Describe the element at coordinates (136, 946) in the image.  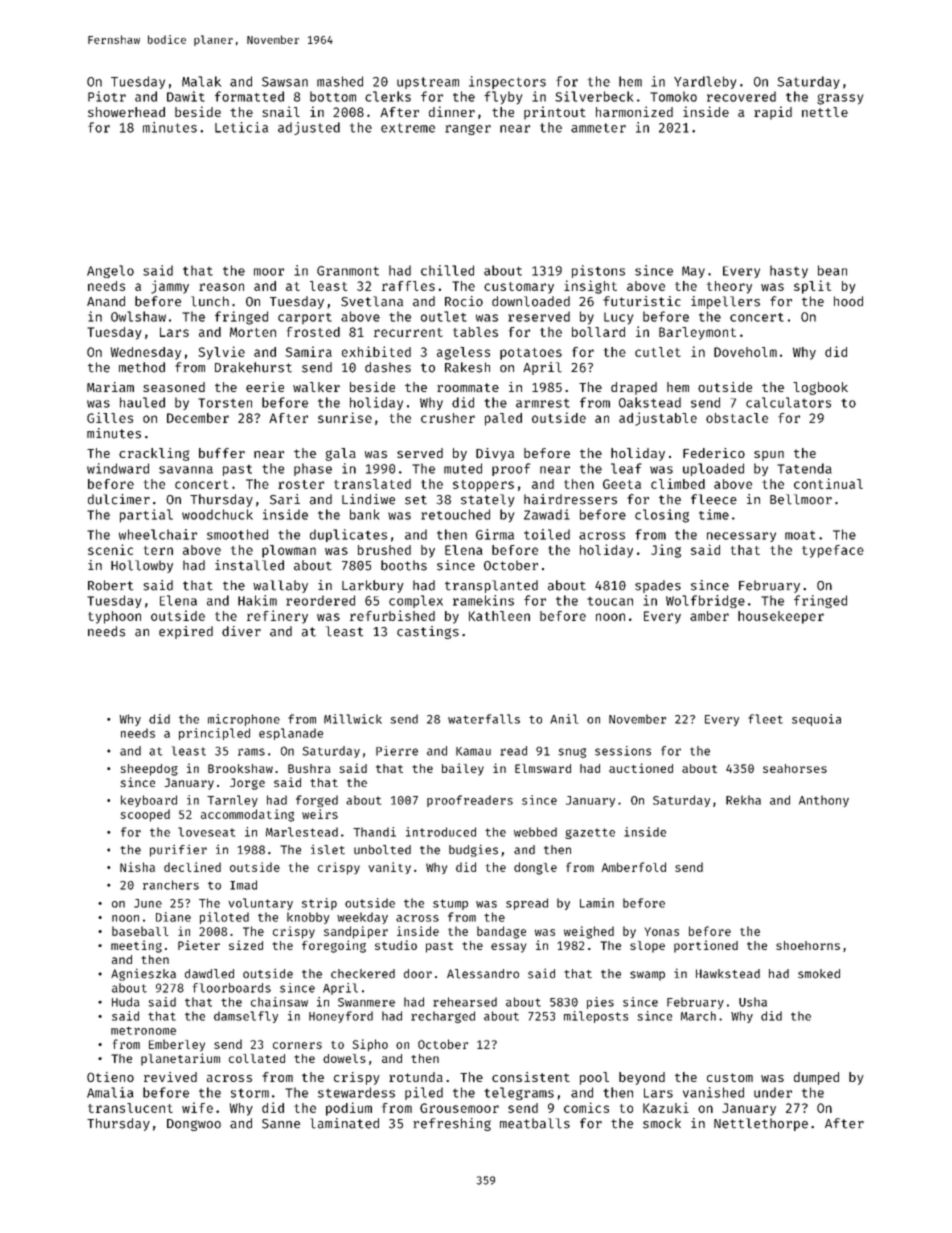
I see `meeting` at that location.
